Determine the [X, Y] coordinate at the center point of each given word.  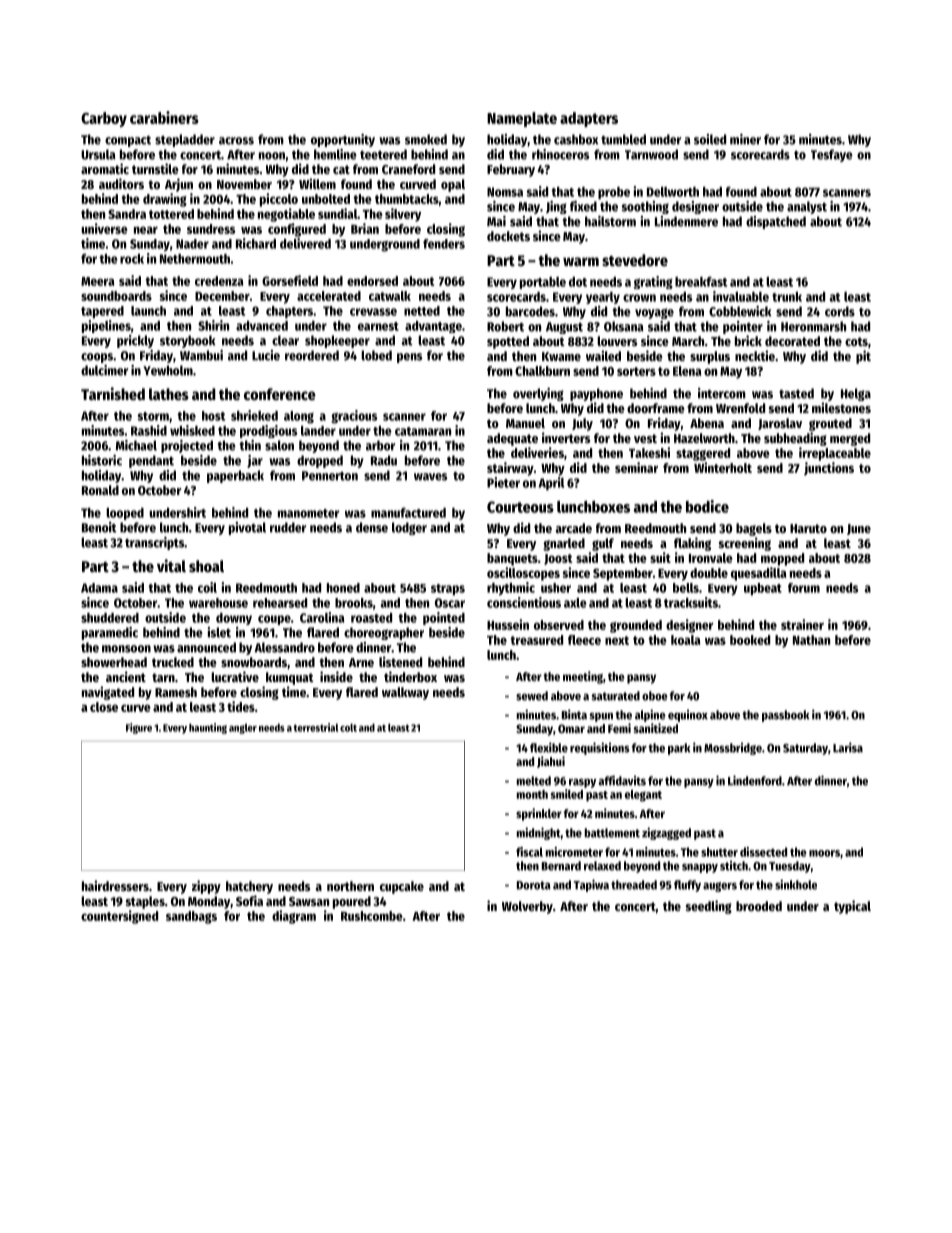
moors [824, 853]
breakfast [701, 282]
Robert [505, 326]
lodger [409, 528]
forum [804, 588]
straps [448, 590]
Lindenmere [686, 221]
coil [207, 587]
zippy [206, 887]
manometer [308, 513]
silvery [403, 215]
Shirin [213, 325]
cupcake [402, 887]
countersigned [119, 917]
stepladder [185, 140]
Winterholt [723, 467]
